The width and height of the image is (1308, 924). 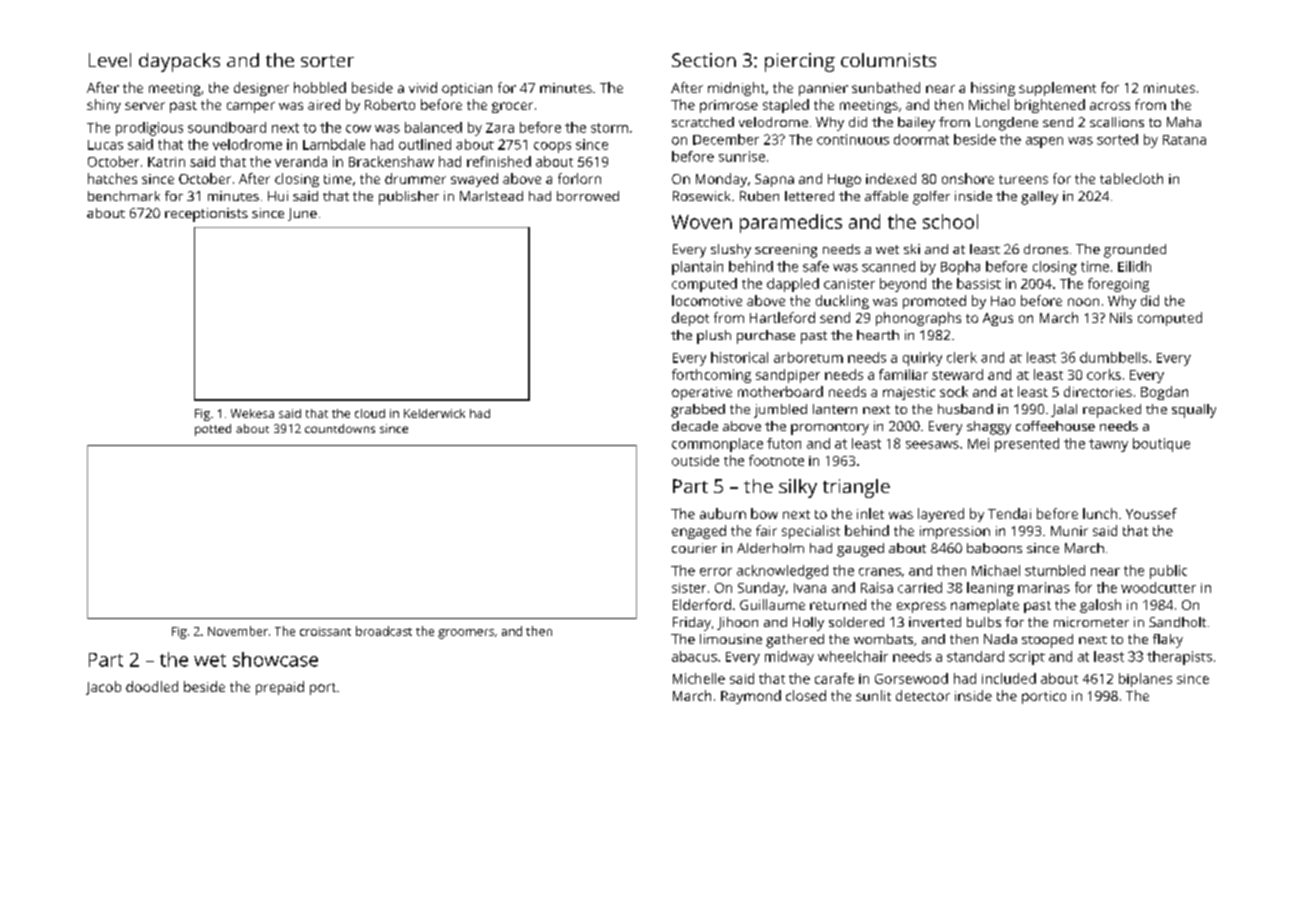 I want to click on sunbathed, so click(x=886, y=87).
